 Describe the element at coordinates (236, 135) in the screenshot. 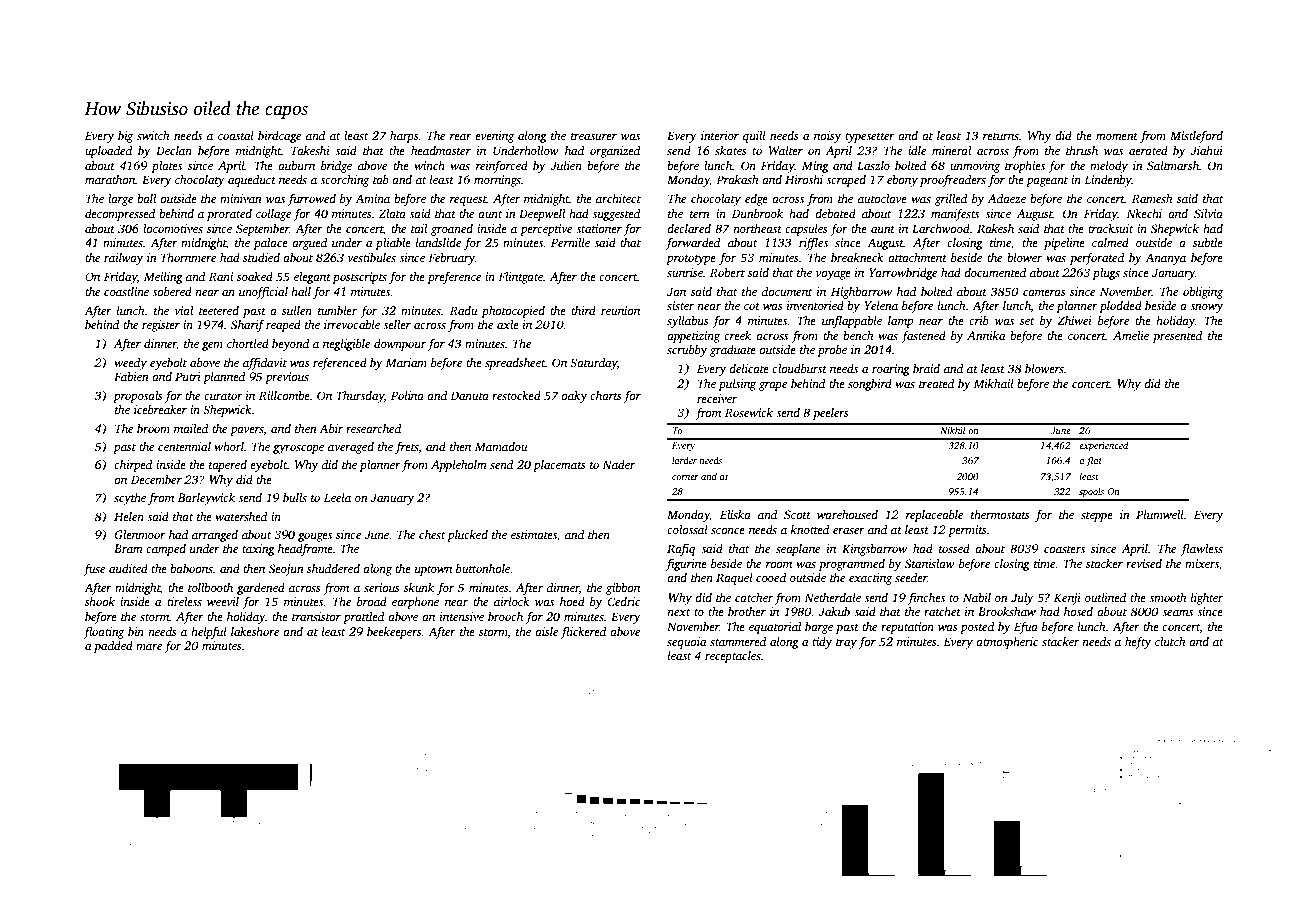

I see `coastal` at that location.
